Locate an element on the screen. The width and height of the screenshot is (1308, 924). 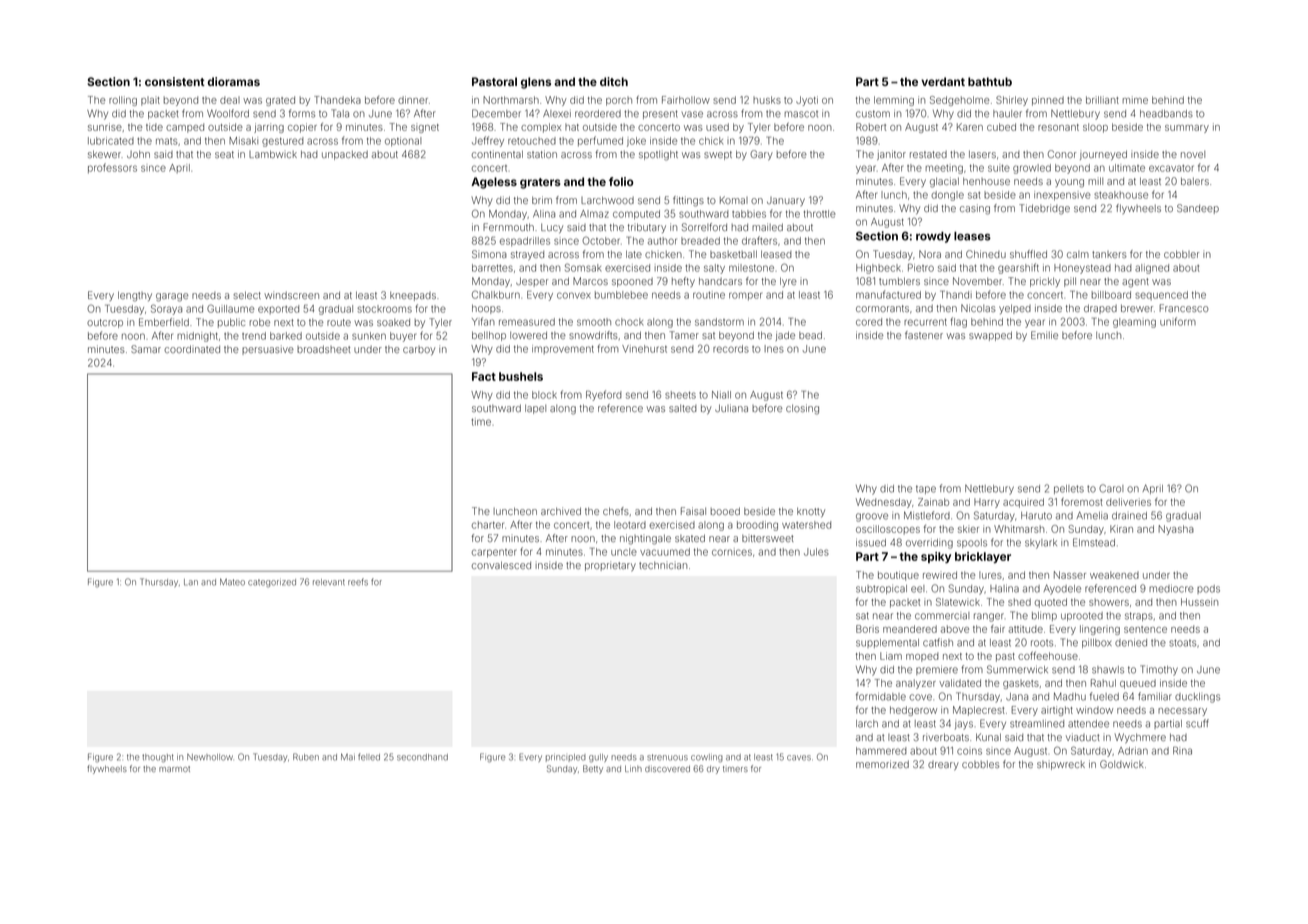
Jana is located at coordinates (1017, 697).
